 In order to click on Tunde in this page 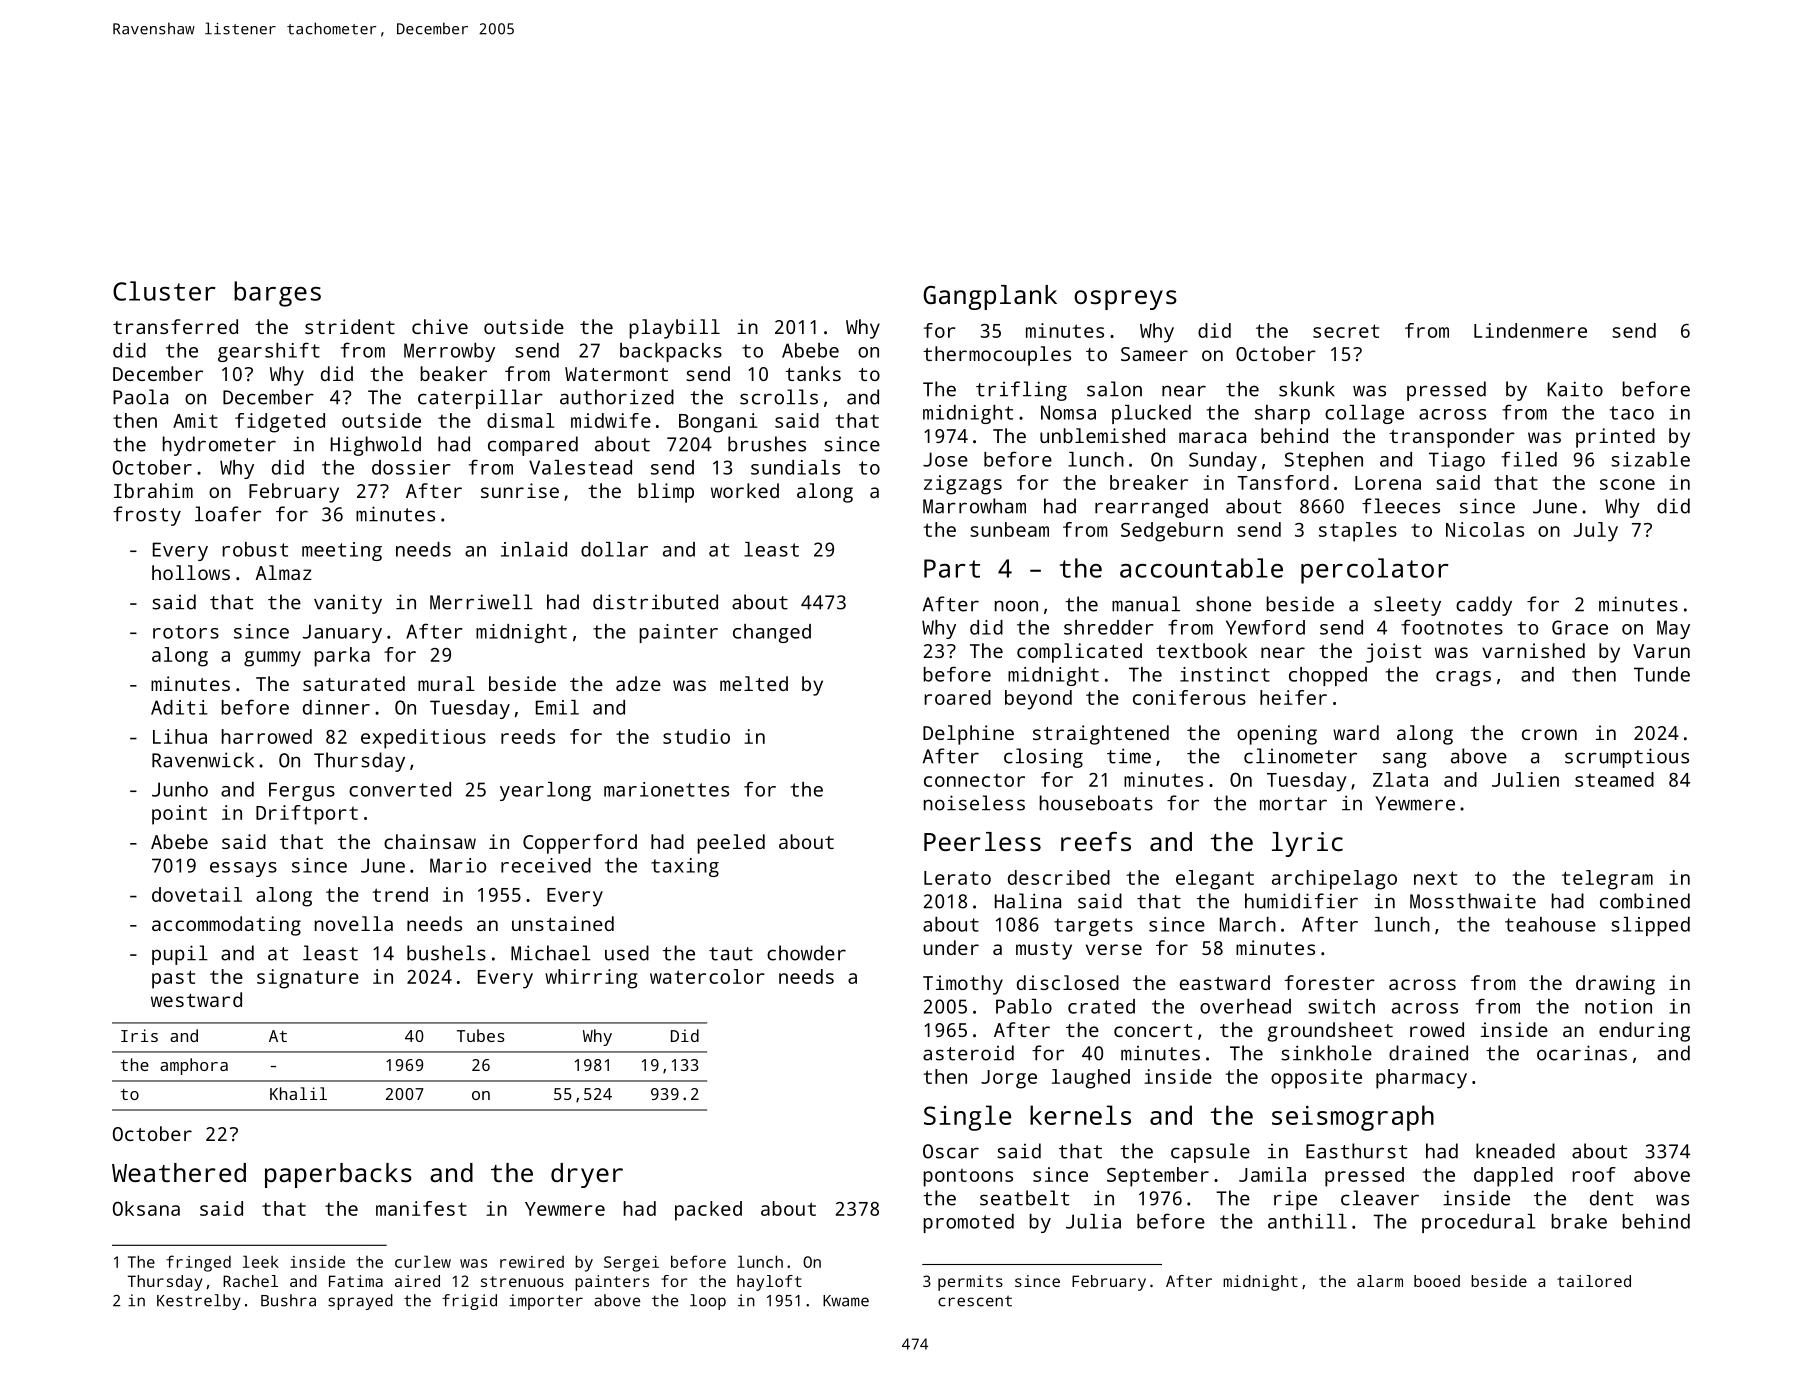, I will do `click(1662, 674)`.
